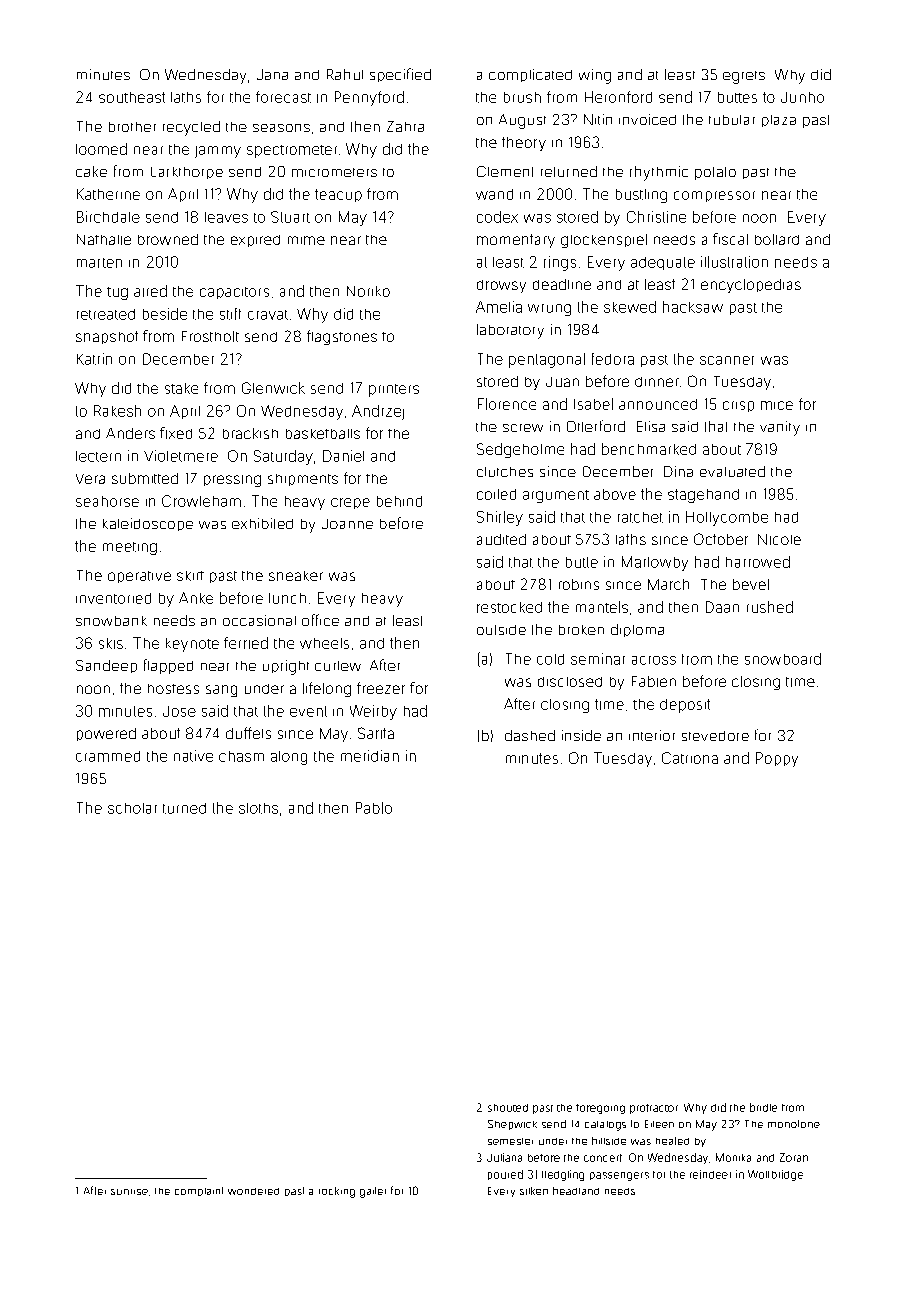 The height and width of the screenshot is (1316, 908). I want to click on Nicole, so click(779, 539).
